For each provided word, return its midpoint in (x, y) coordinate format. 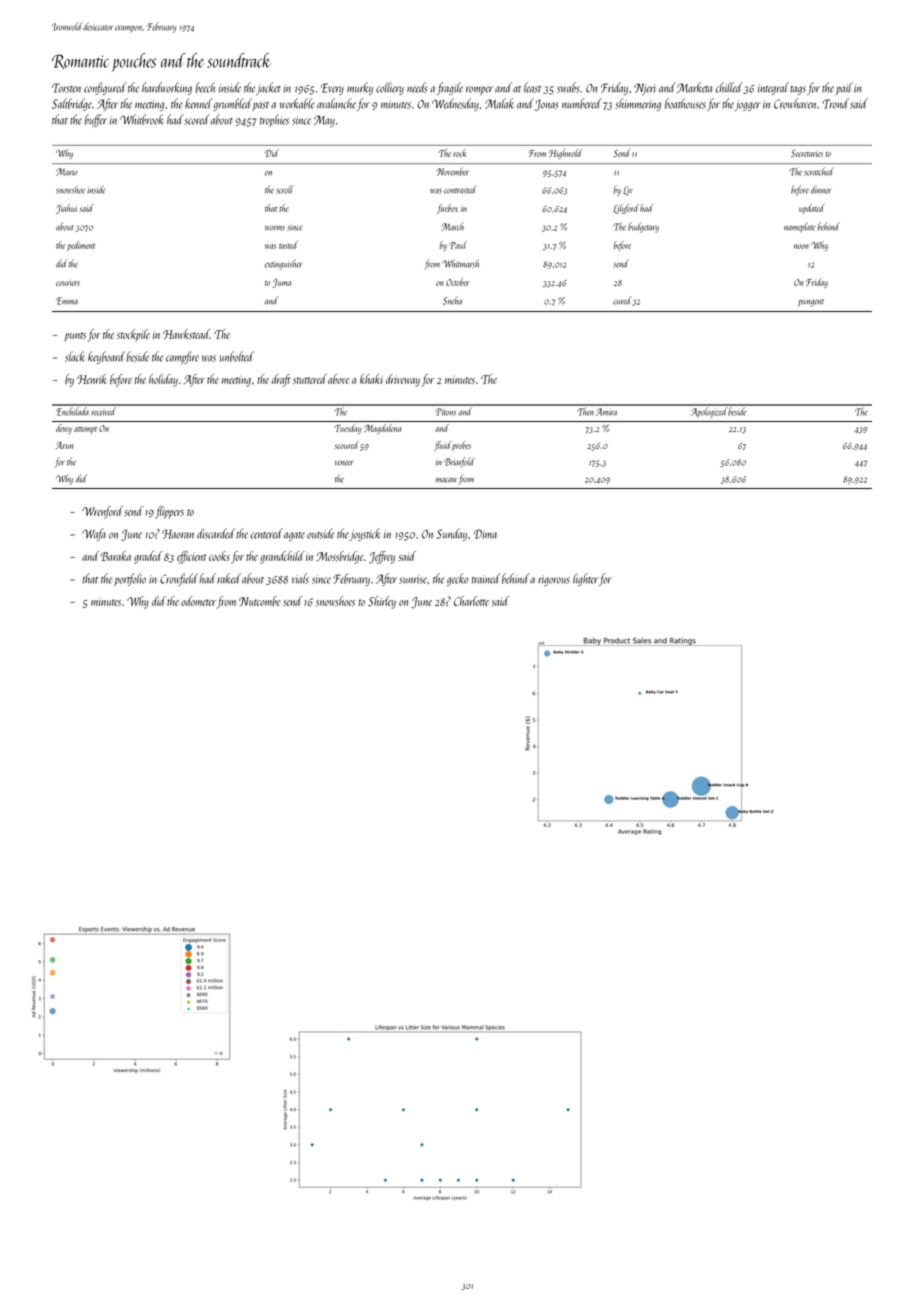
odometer (198, 601)
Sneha (452, 300)
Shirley (382, 602)
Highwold (565, 154)
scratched (819, 171)
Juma (282, 283)
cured (622, 300)
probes (461, 446)
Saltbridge (72, 104)
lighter (585, 579)
